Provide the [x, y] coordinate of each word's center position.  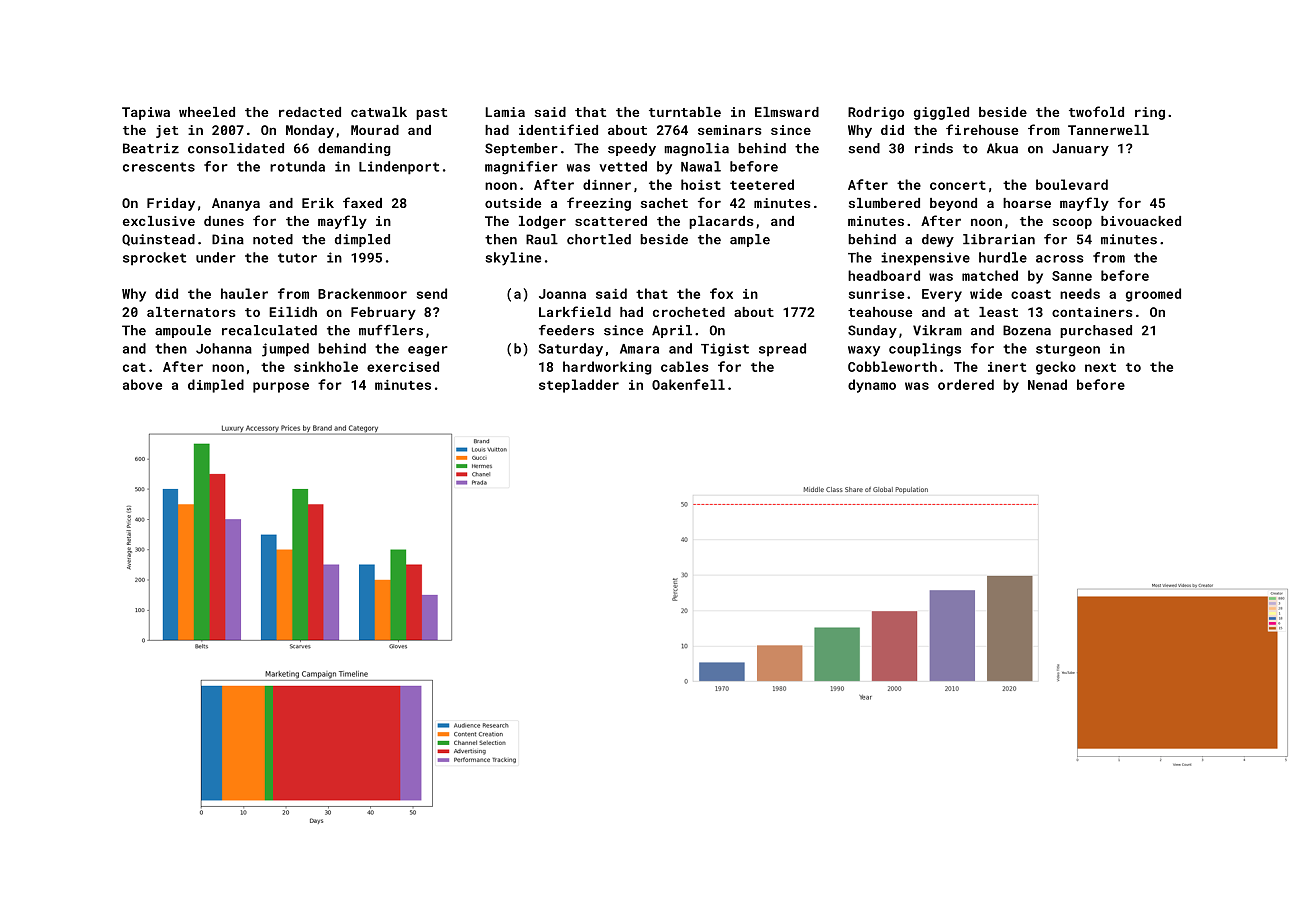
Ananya [236, 204]
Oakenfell [688, 384]
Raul [542, 239]
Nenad [1047, 384]
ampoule [183, 331]
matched [990, 275]
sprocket [154, 259]
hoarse [1027, 203]
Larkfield [575, 311]
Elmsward [787, 112]
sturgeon [1068, 350]
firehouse [982, 129]
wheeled [207, 112]
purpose [281, 387]
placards [721, 222]
